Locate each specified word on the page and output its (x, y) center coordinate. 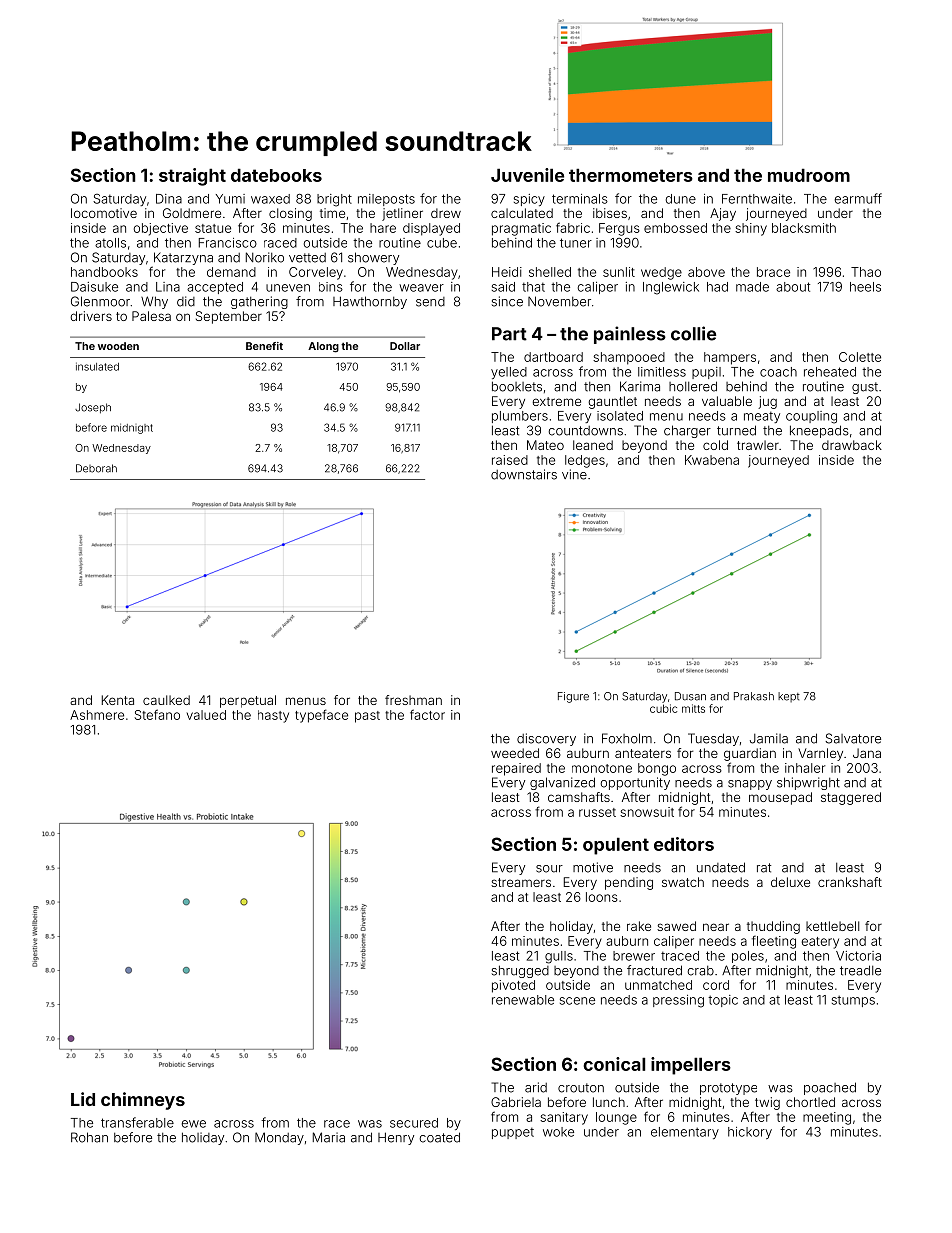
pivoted (513, 986)
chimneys (143, 1101)
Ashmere (97, 715)
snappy (750, 785)
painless (630, 335)
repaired (516, 769)
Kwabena (712, 460)
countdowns (585, 431)
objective (161, 229)
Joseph (93, 408)
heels (865, 287)
